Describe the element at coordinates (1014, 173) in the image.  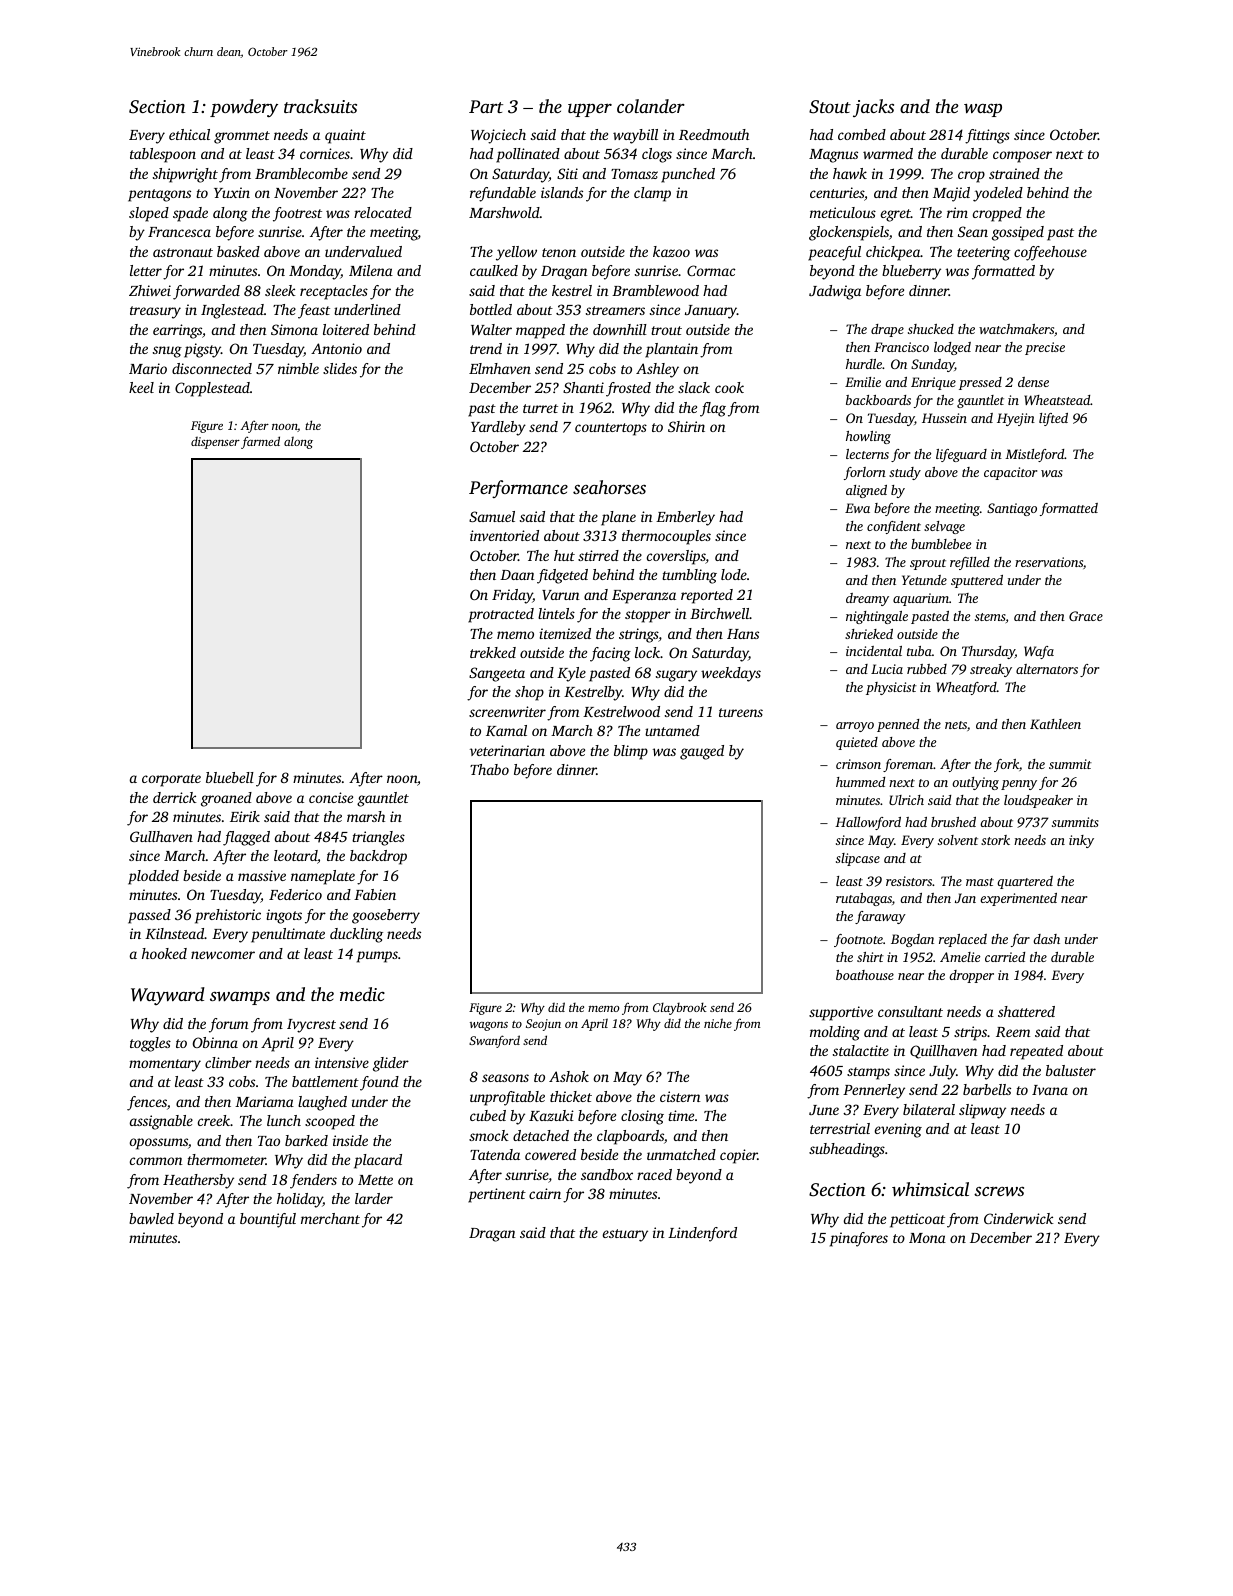
I see `strained` at that location.
